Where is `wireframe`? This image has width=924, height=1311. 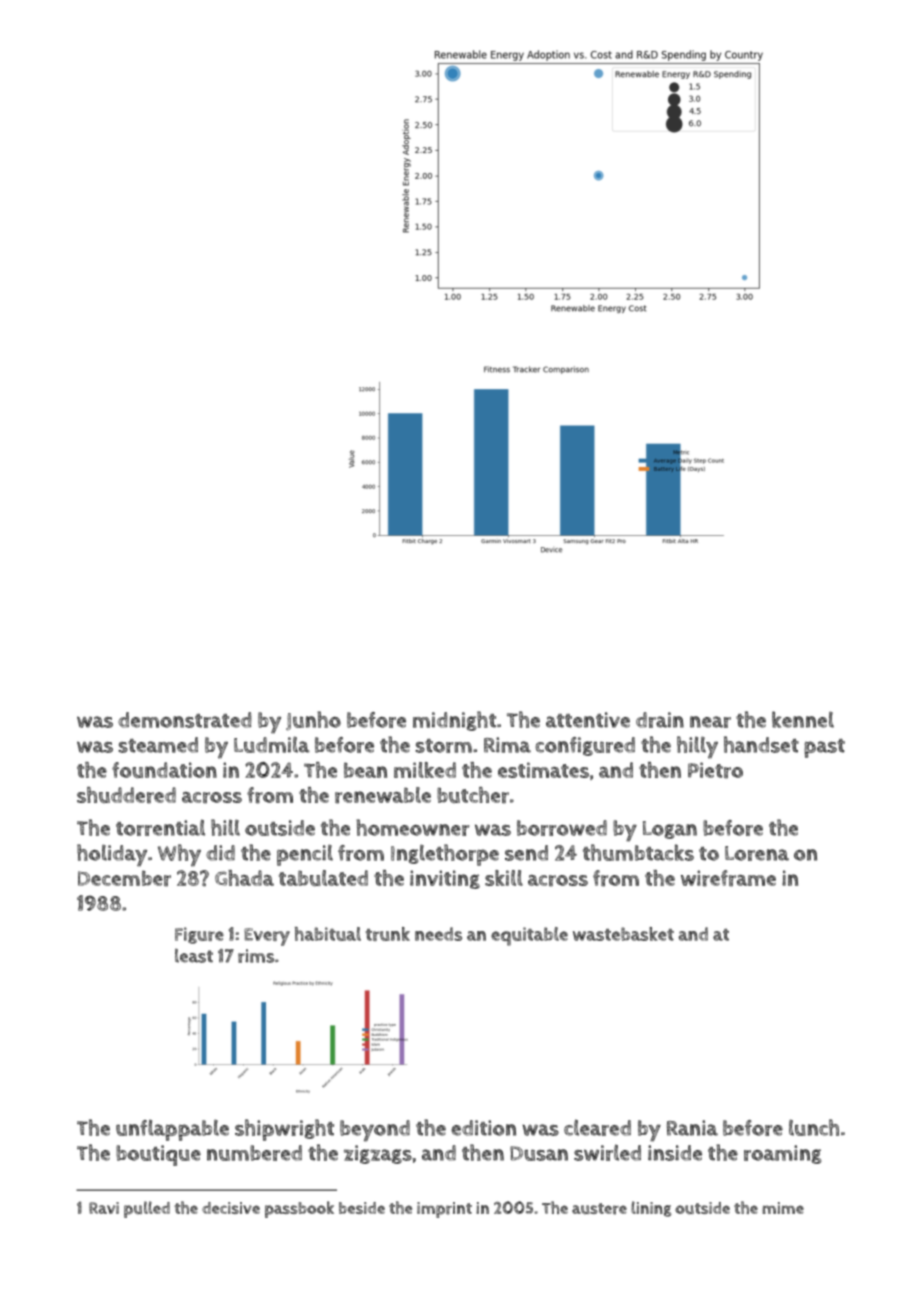
wireframe is located at coordinates (728, 878).
